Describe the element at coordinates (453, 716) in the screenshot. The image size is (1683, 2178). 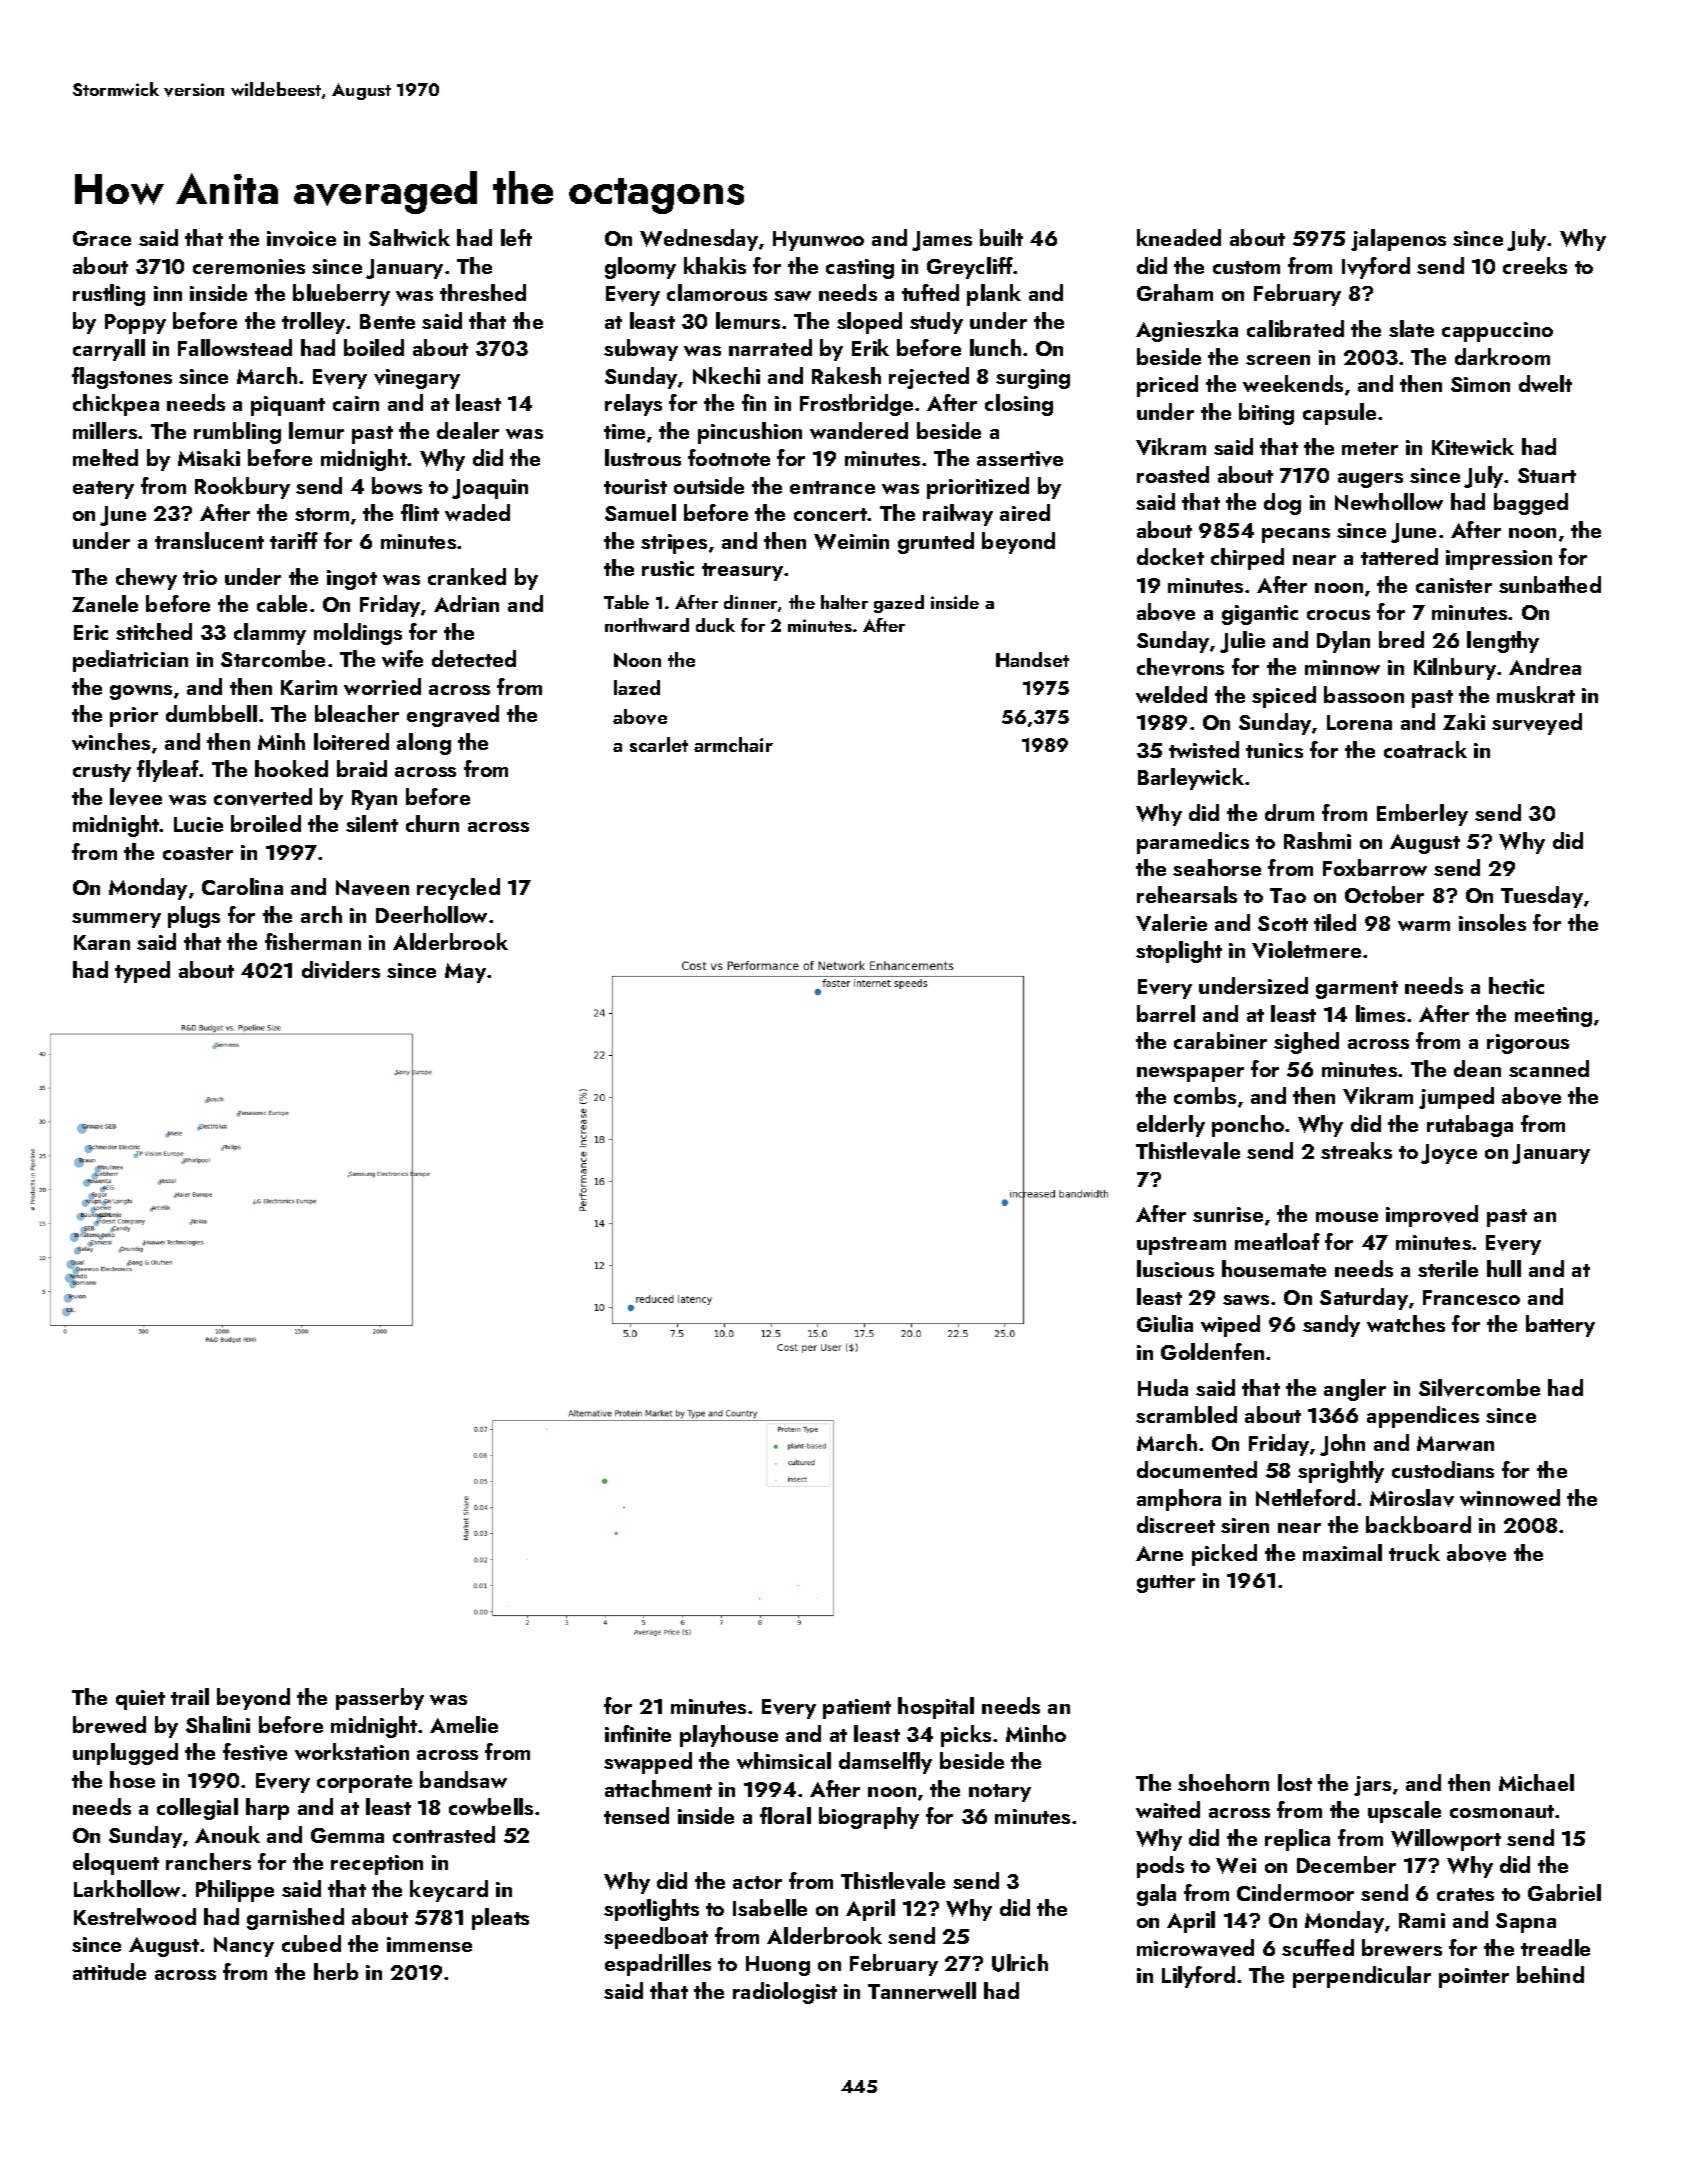
I see `engraved` at that location.
